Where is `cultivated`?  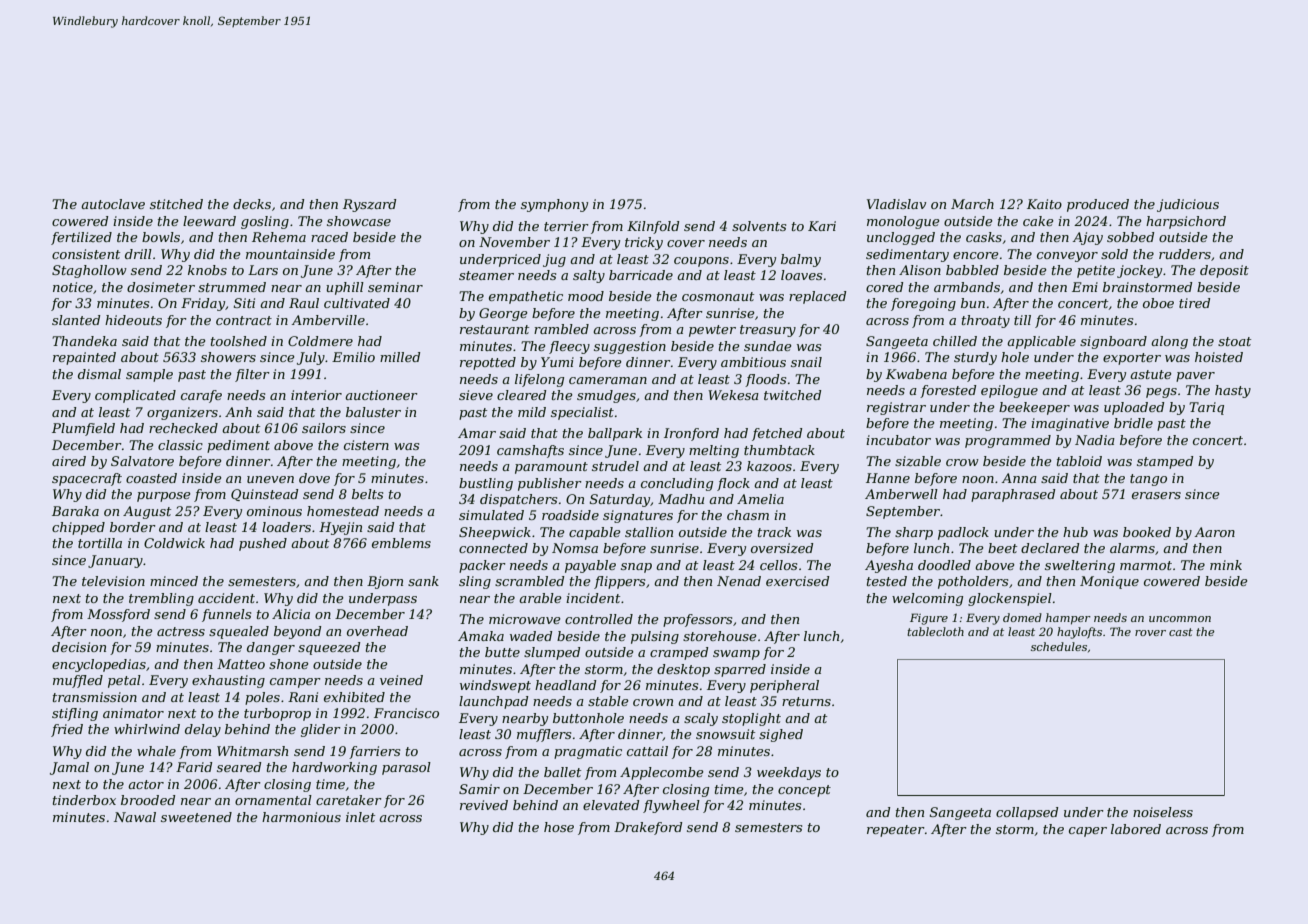 cultivated is located at coordinates (357, 303).
